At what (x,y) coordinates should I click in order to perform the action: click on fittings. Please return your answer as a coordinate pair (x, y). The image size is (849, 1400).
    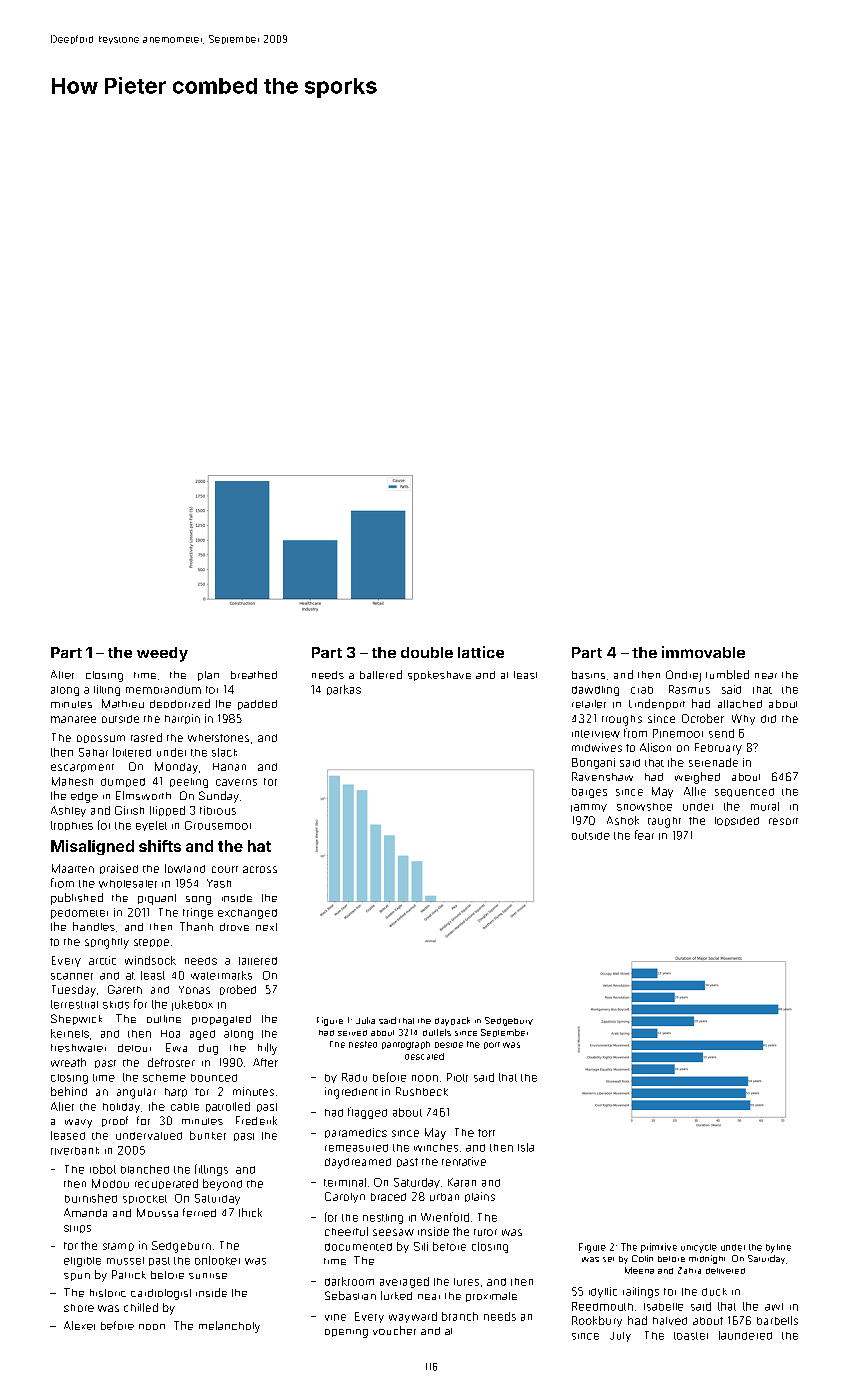
    Looking at the image, I should click on (211, 1170).
